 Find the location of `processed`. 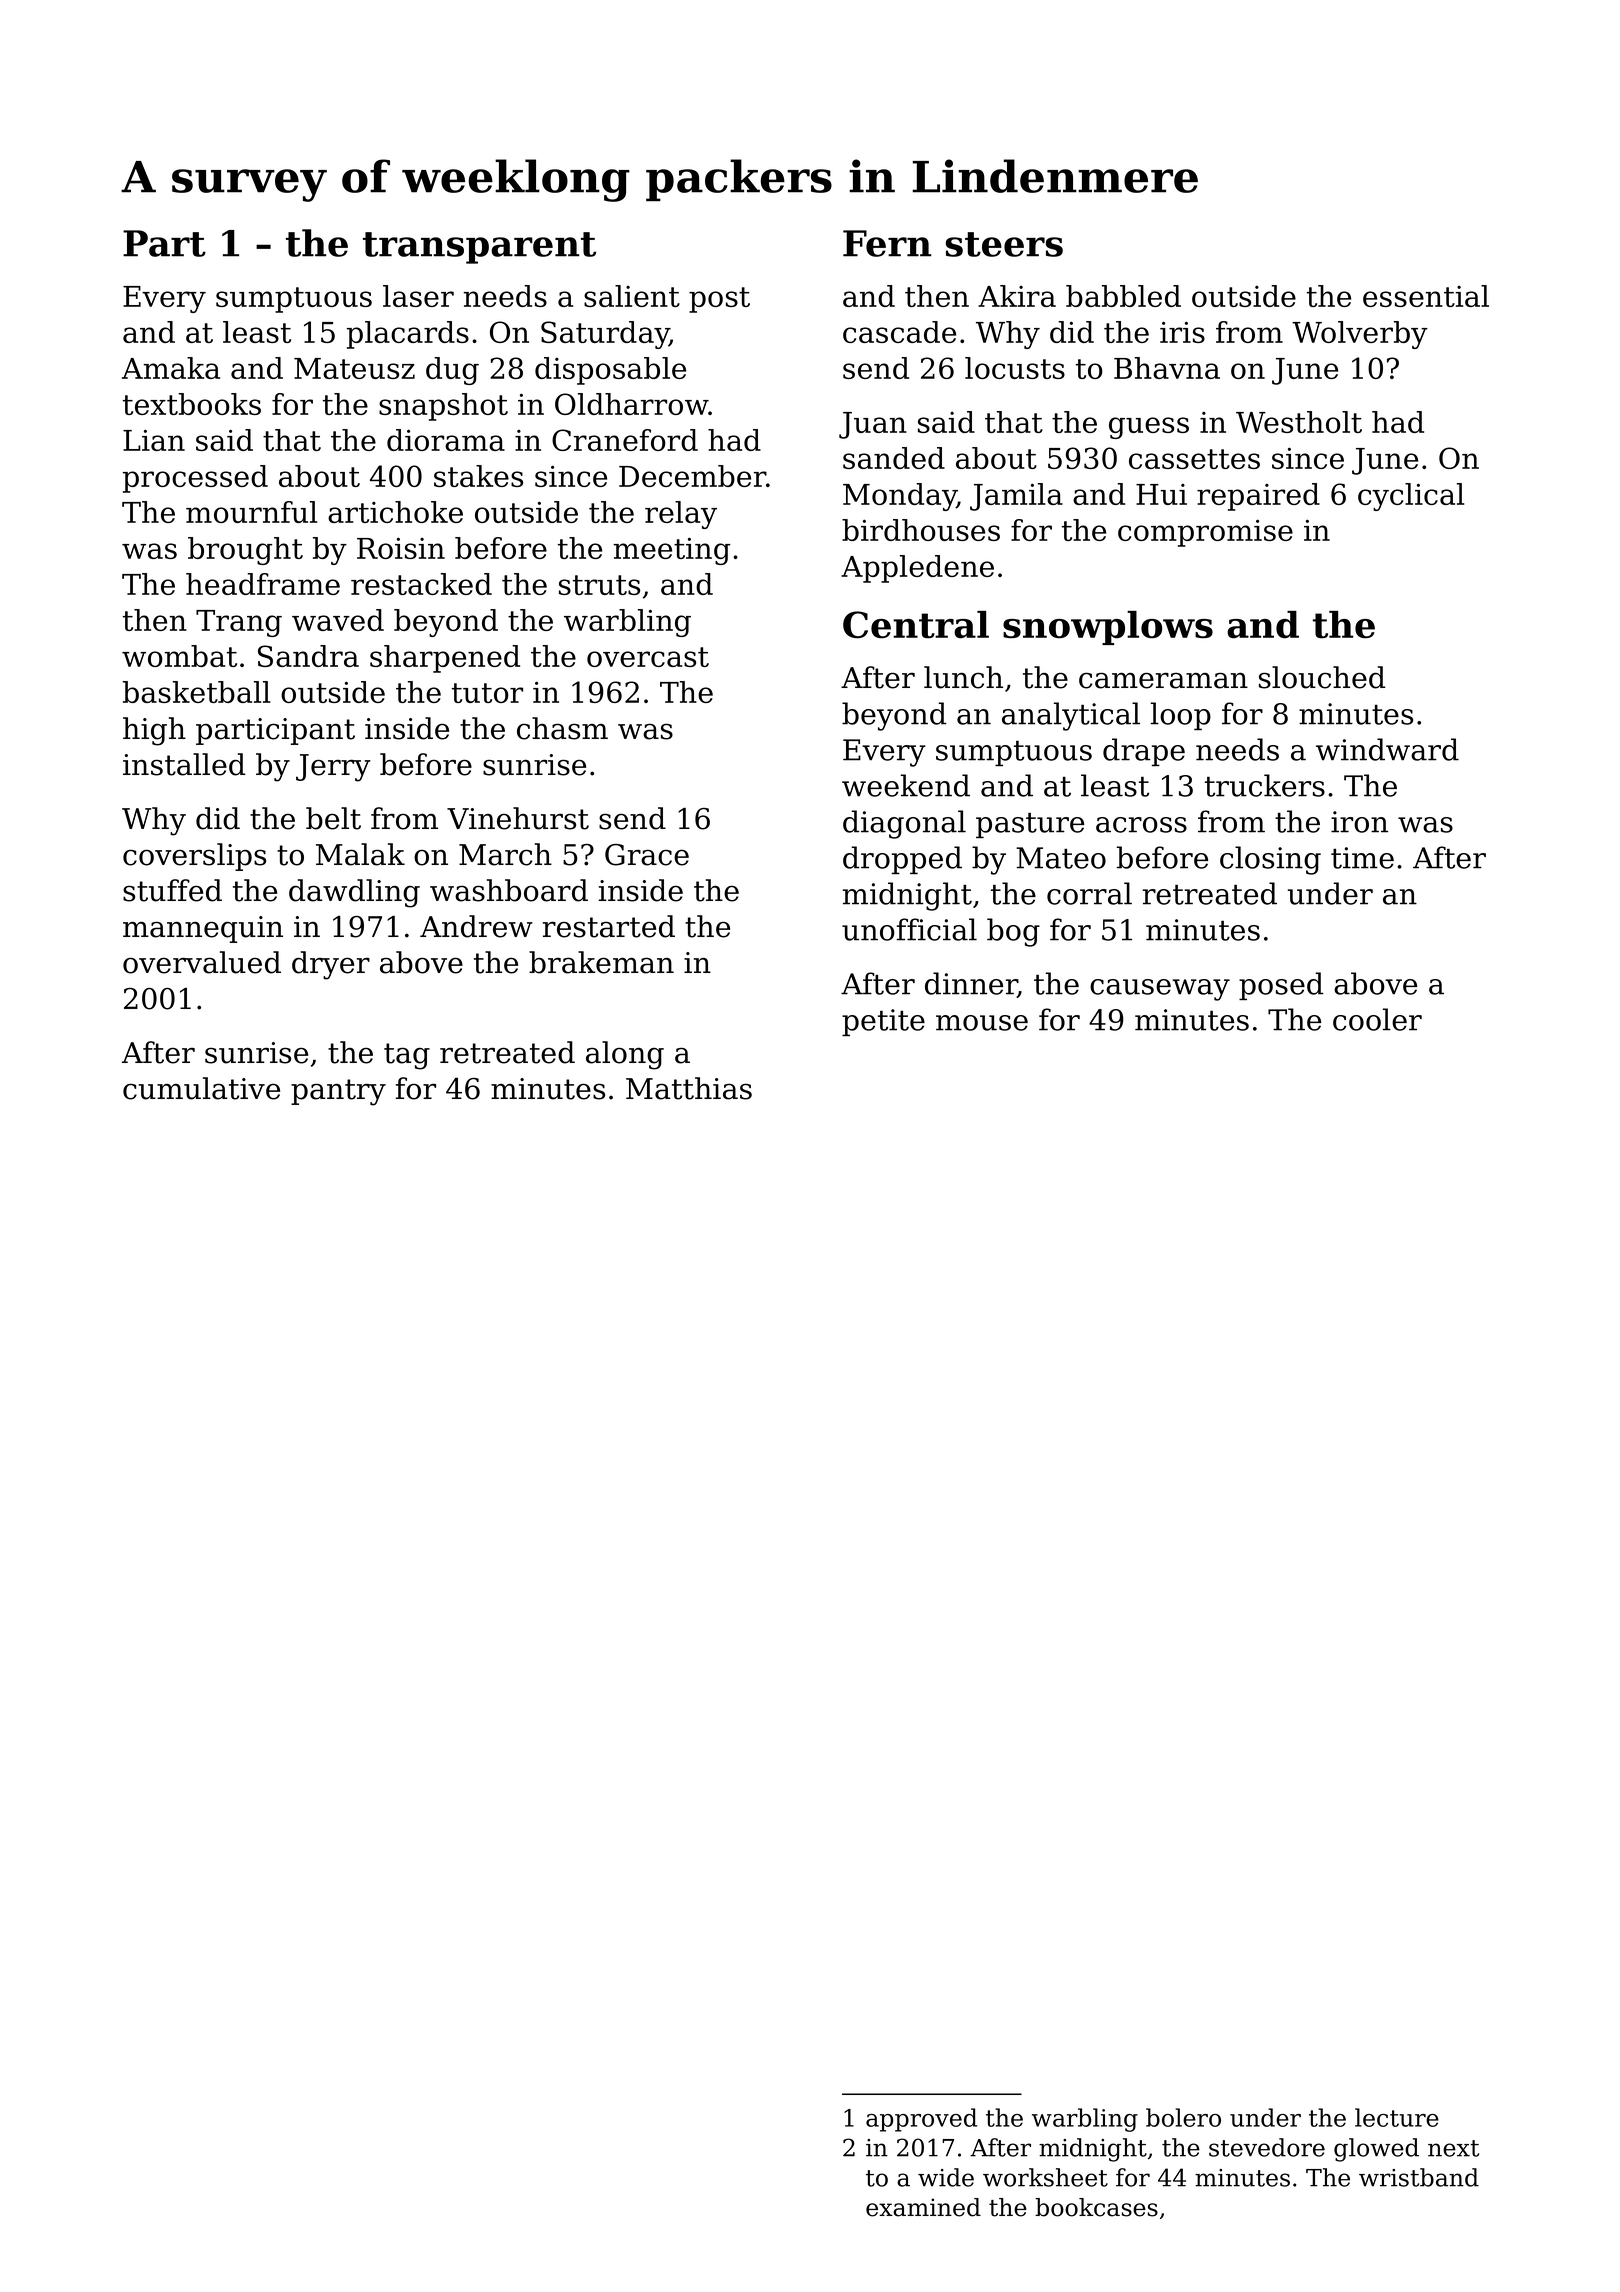

processed is located at coordinates (195, 479).
